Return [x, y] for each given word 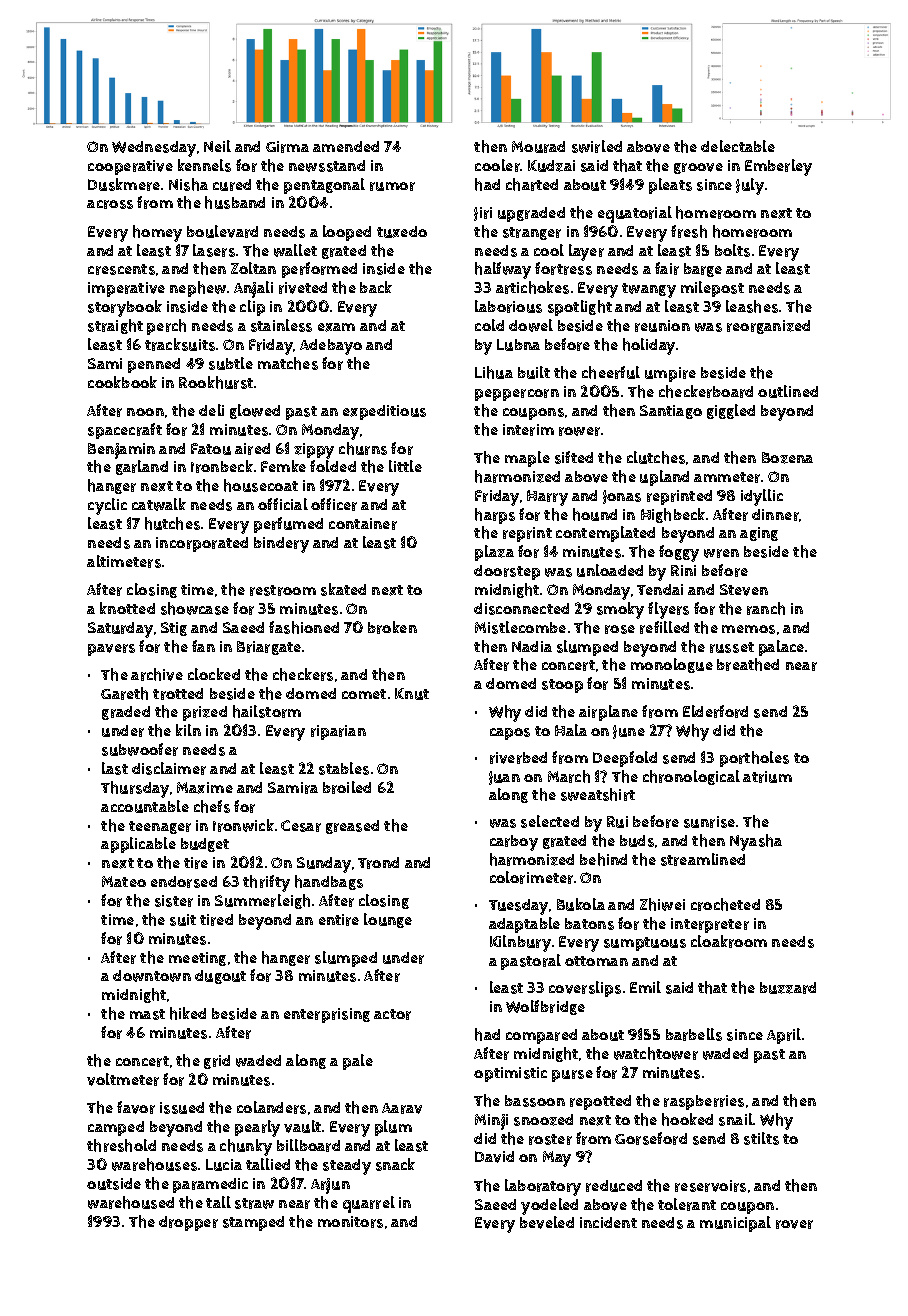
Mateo [124, 881]
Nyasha [756, 842]
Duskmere [124, 184]
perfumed [288, 525]
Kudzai [551, 166]
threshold [121, 1145]
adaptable [524, 925]
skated [343, 589]
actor [392, 1014]
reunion [662, 326]
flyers [668, 610]
